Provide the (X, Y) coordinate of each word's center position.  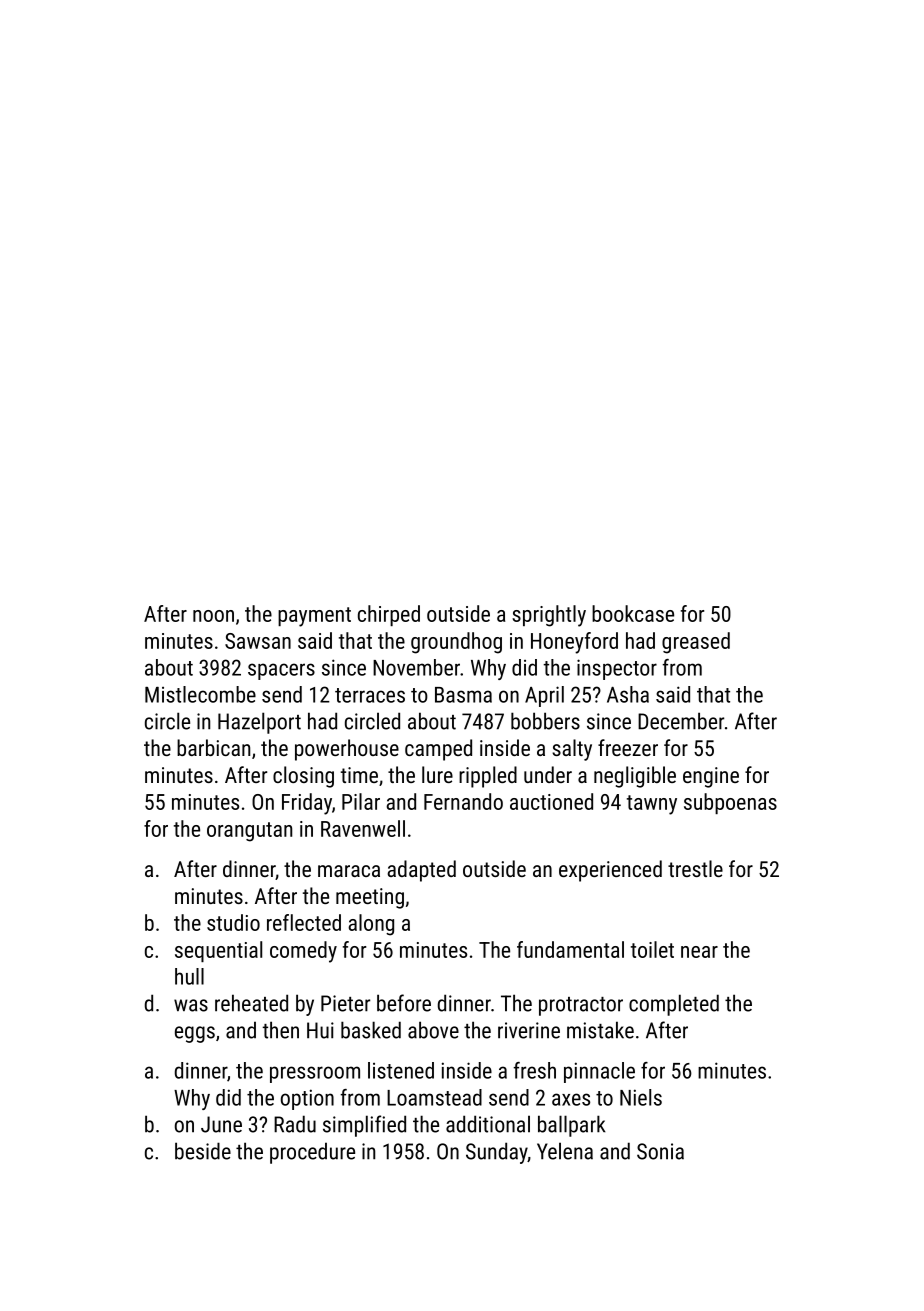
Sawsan (258, 641)
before (404, 1003)
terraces (370, 695)
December (681, 721)
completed (674, 1005)
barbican (213, 747)
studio (233, 922)
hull (189, 976)
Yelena (565, 1151)
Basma (463, 695)
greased (696, 643)
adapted (421, 871)
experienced (610, 871)
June (221, 1124)
